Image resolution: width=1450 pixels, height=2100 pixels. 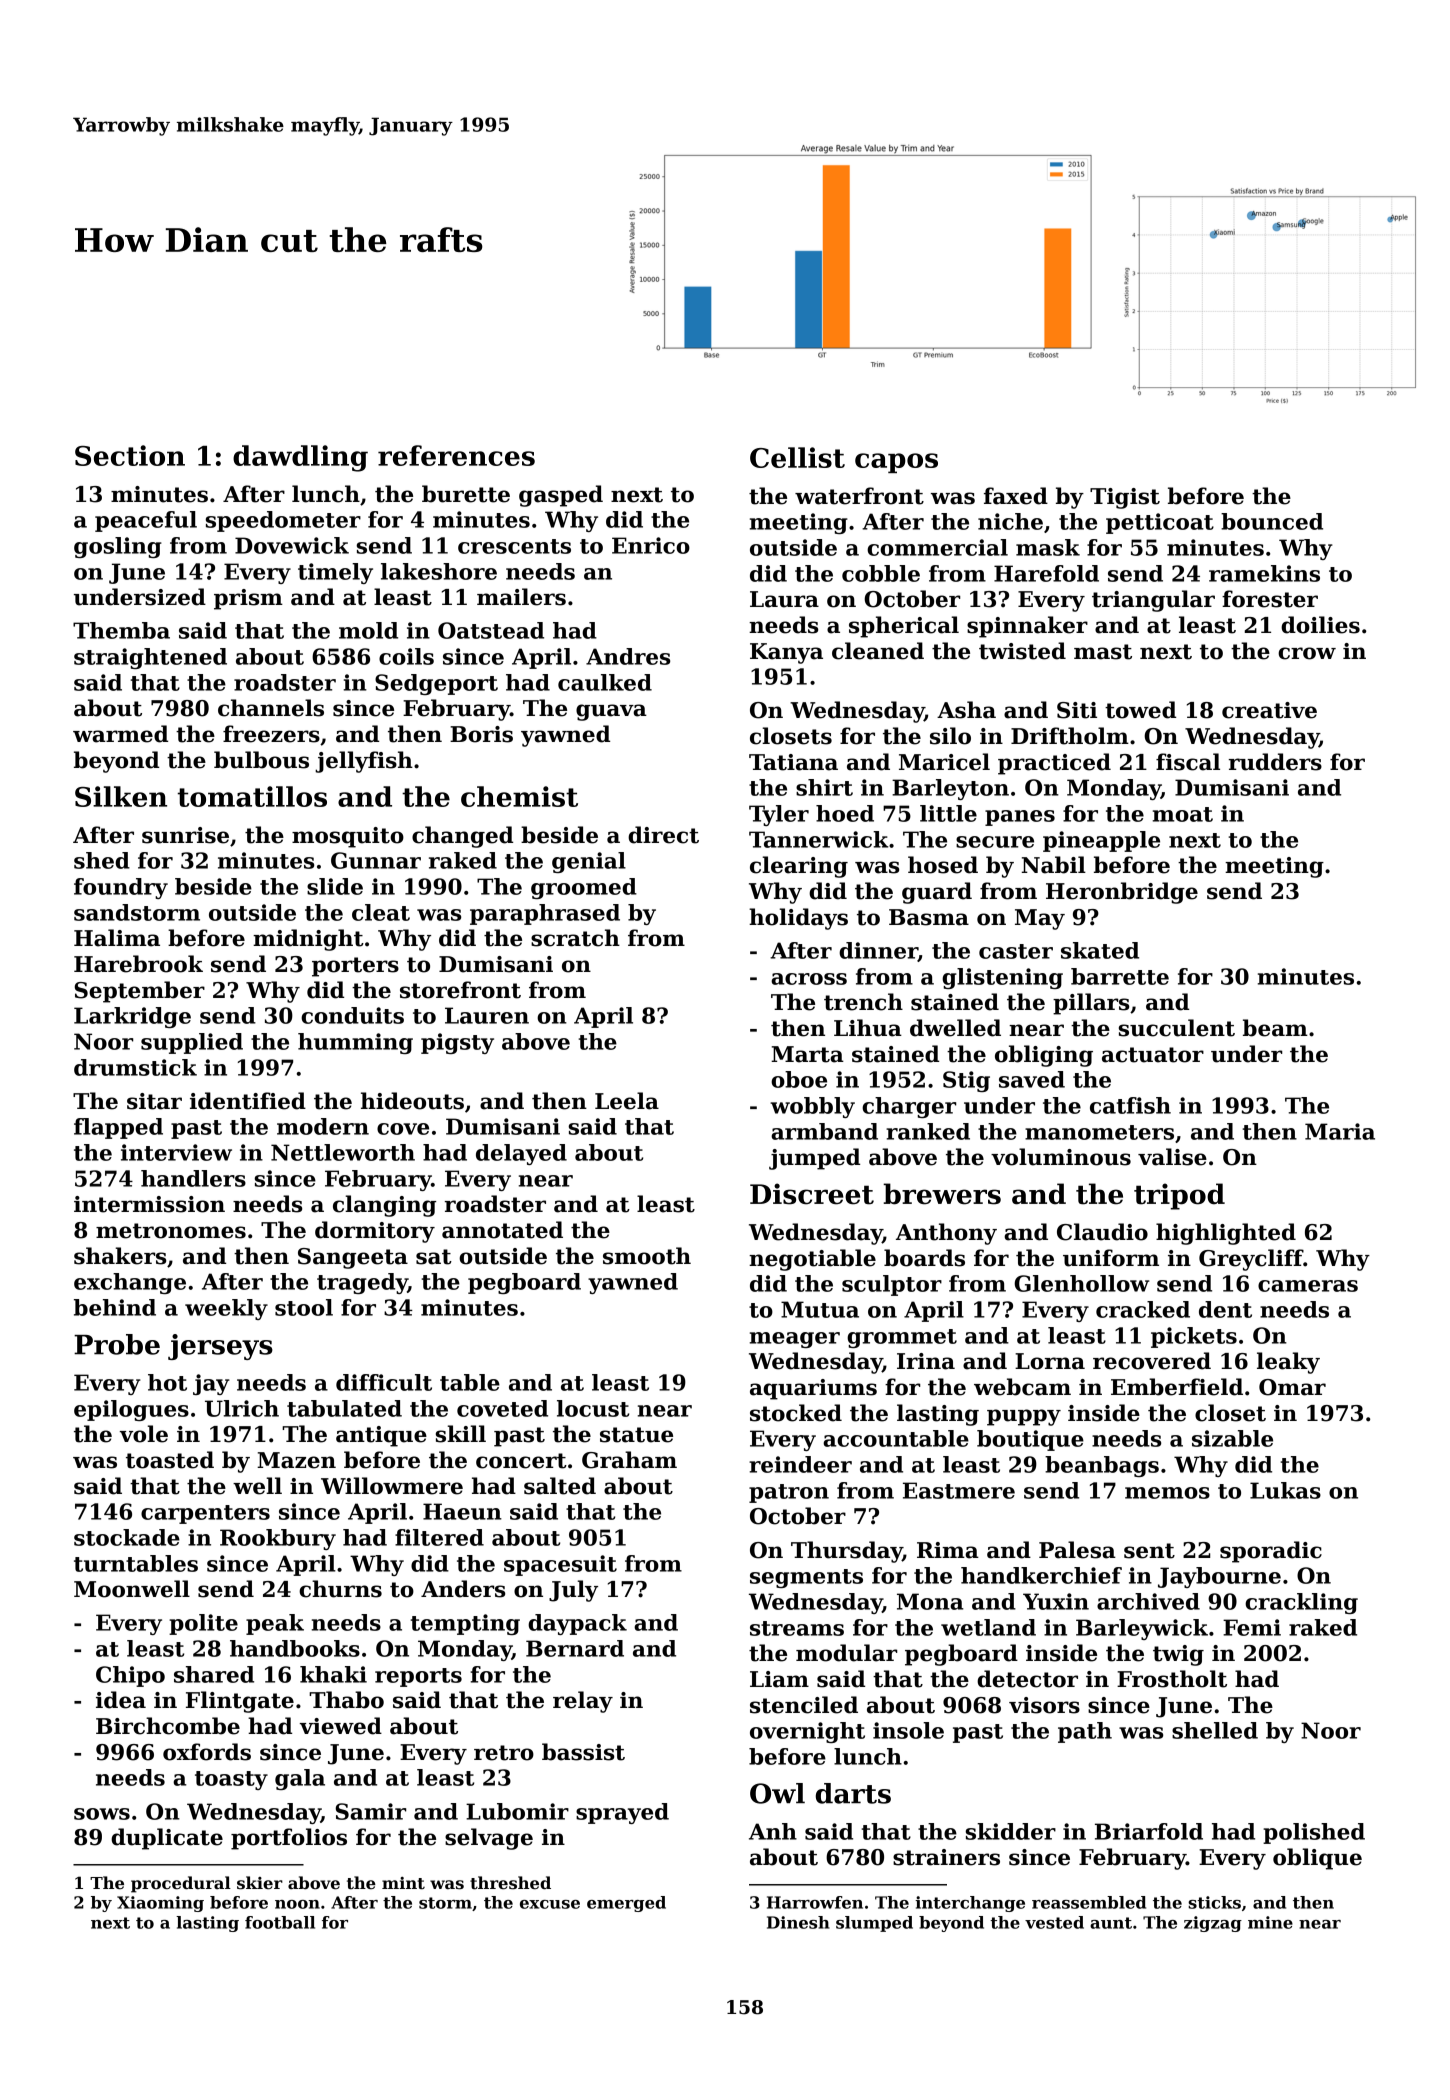 What do you see at coordinates (340, 1589) in the screenshot?
I see `churns` at bounding box center [340, 1589].
